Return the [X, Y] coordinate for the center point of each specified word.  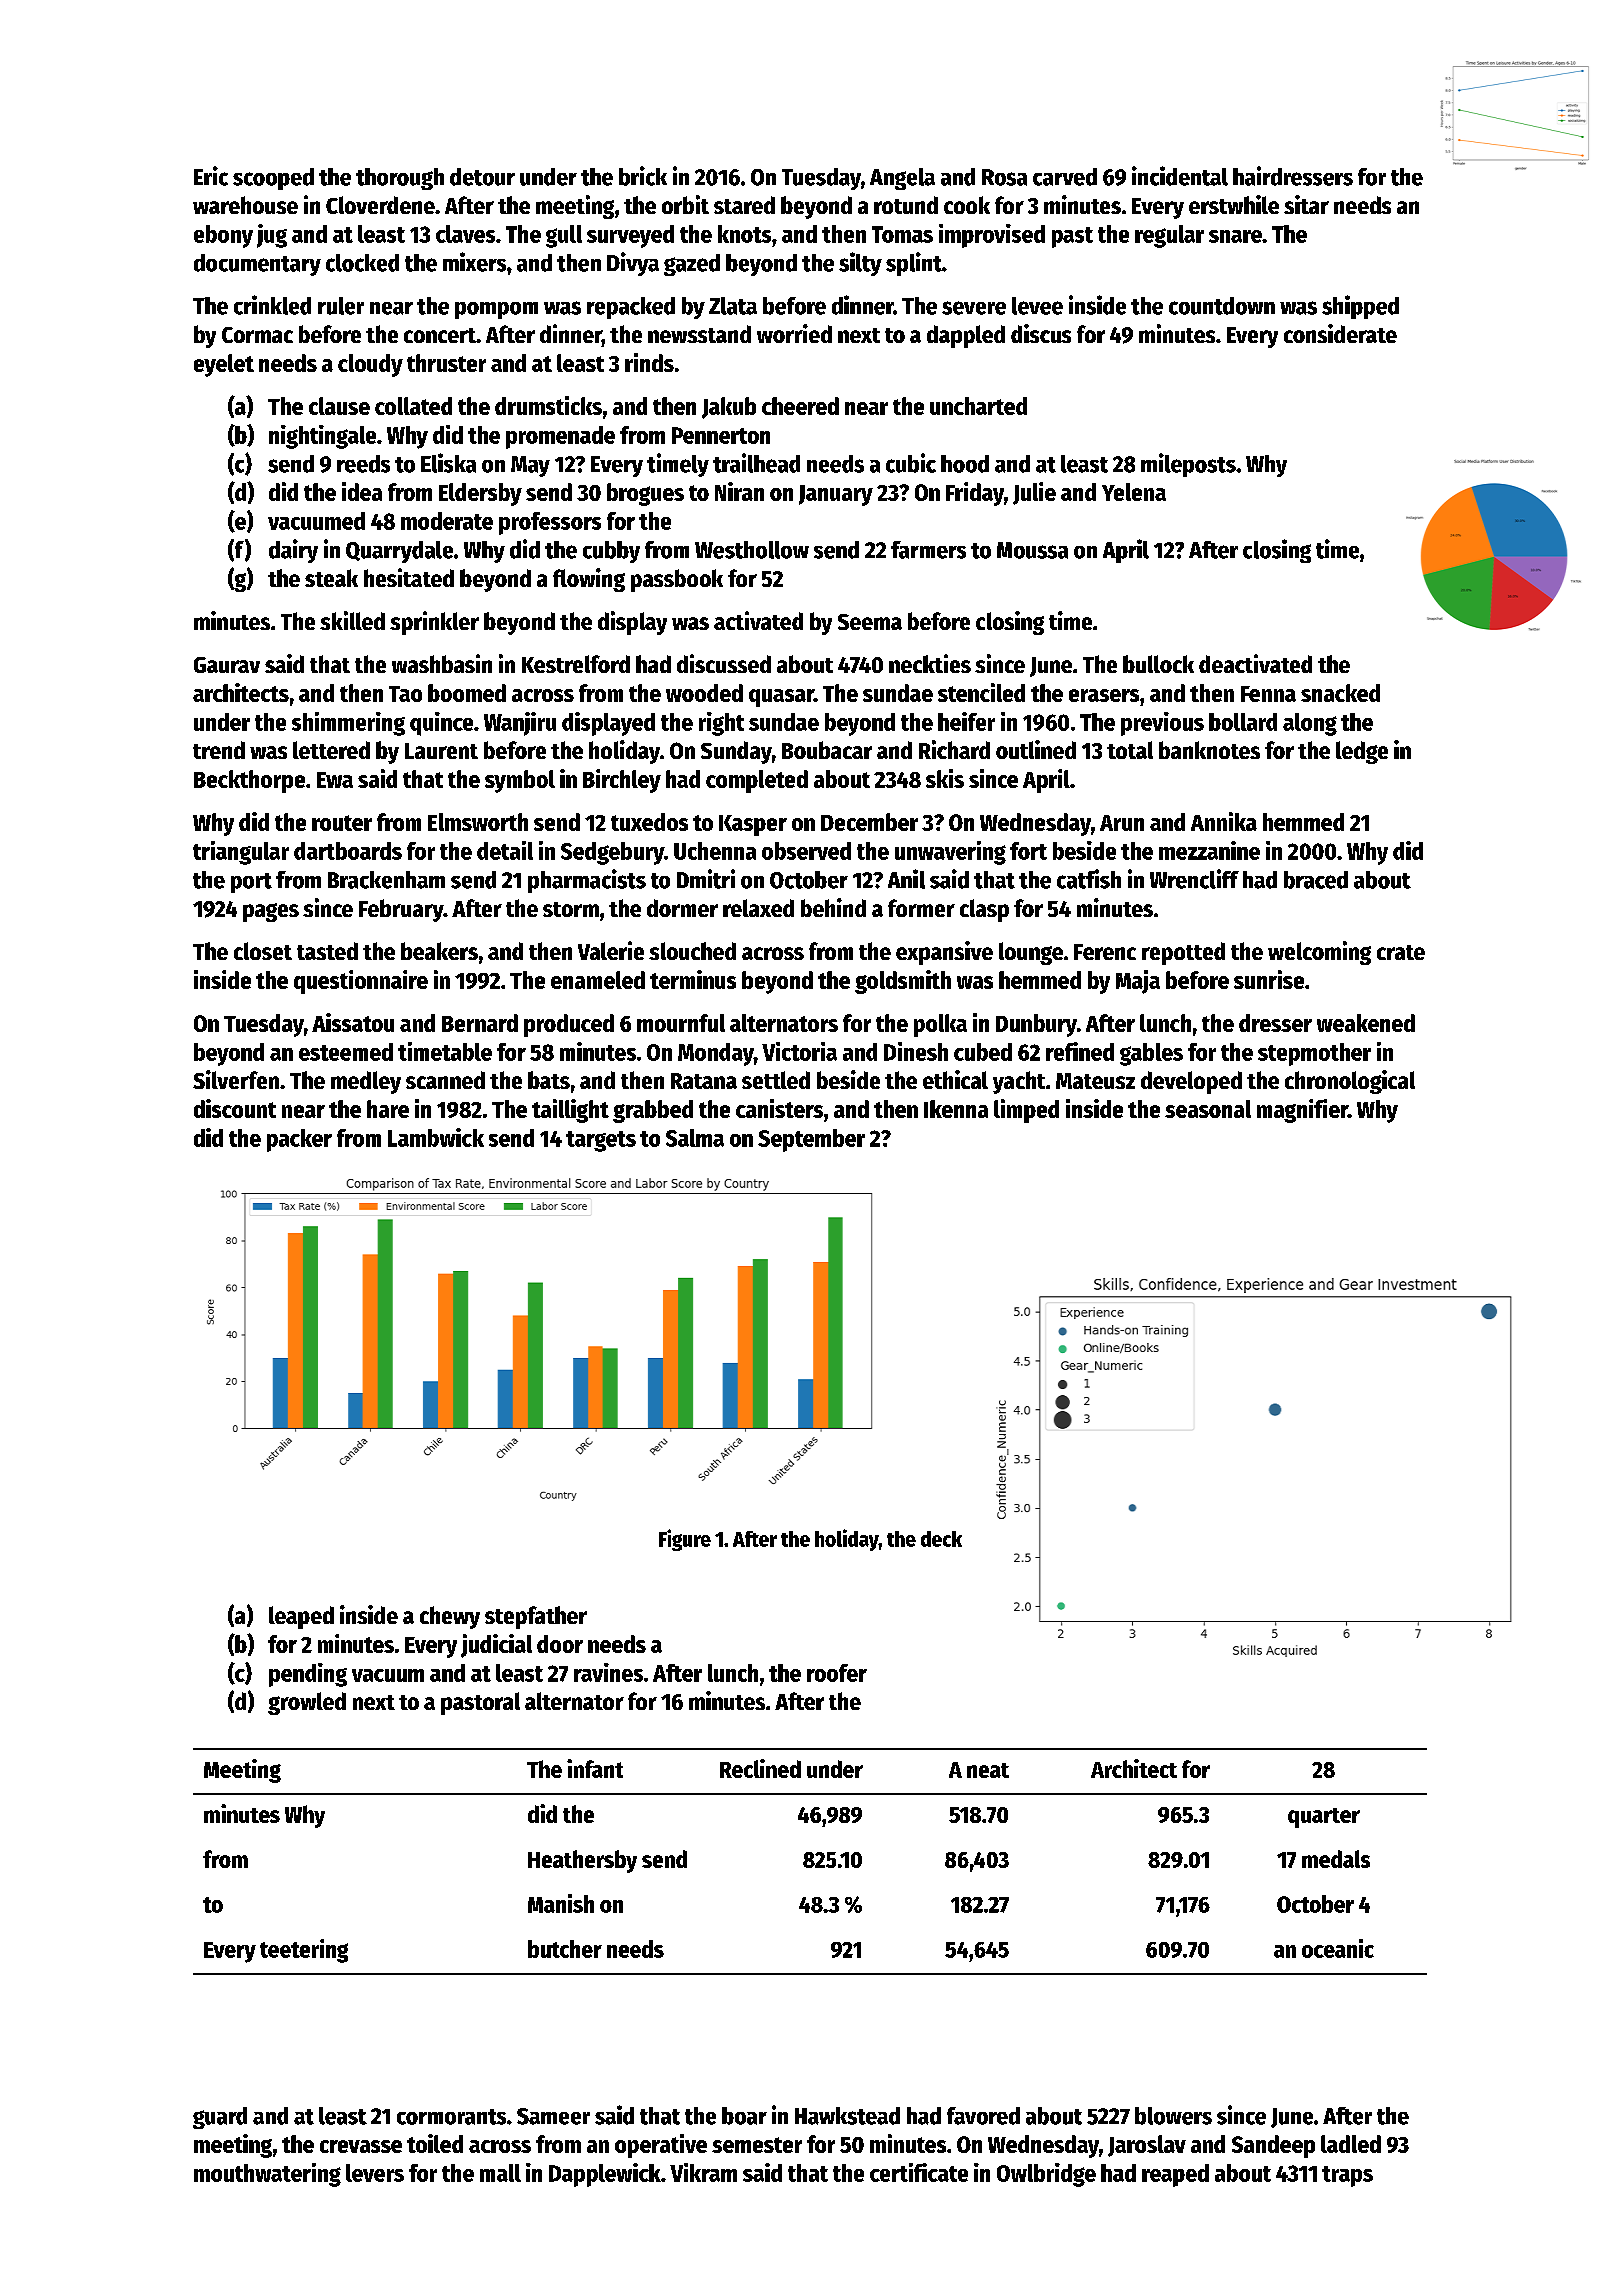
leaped [301, 1617]
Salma [695, 1138]
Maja [1138, 982]
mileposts [1188, 465]
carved [1065, 177]
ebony [223, 236]
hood [965, 464]
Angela [902, 179]
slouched [692, 951]
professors [550, 523]
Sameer [553, 2116]
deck [941, 1539]
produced [569, 1025]
